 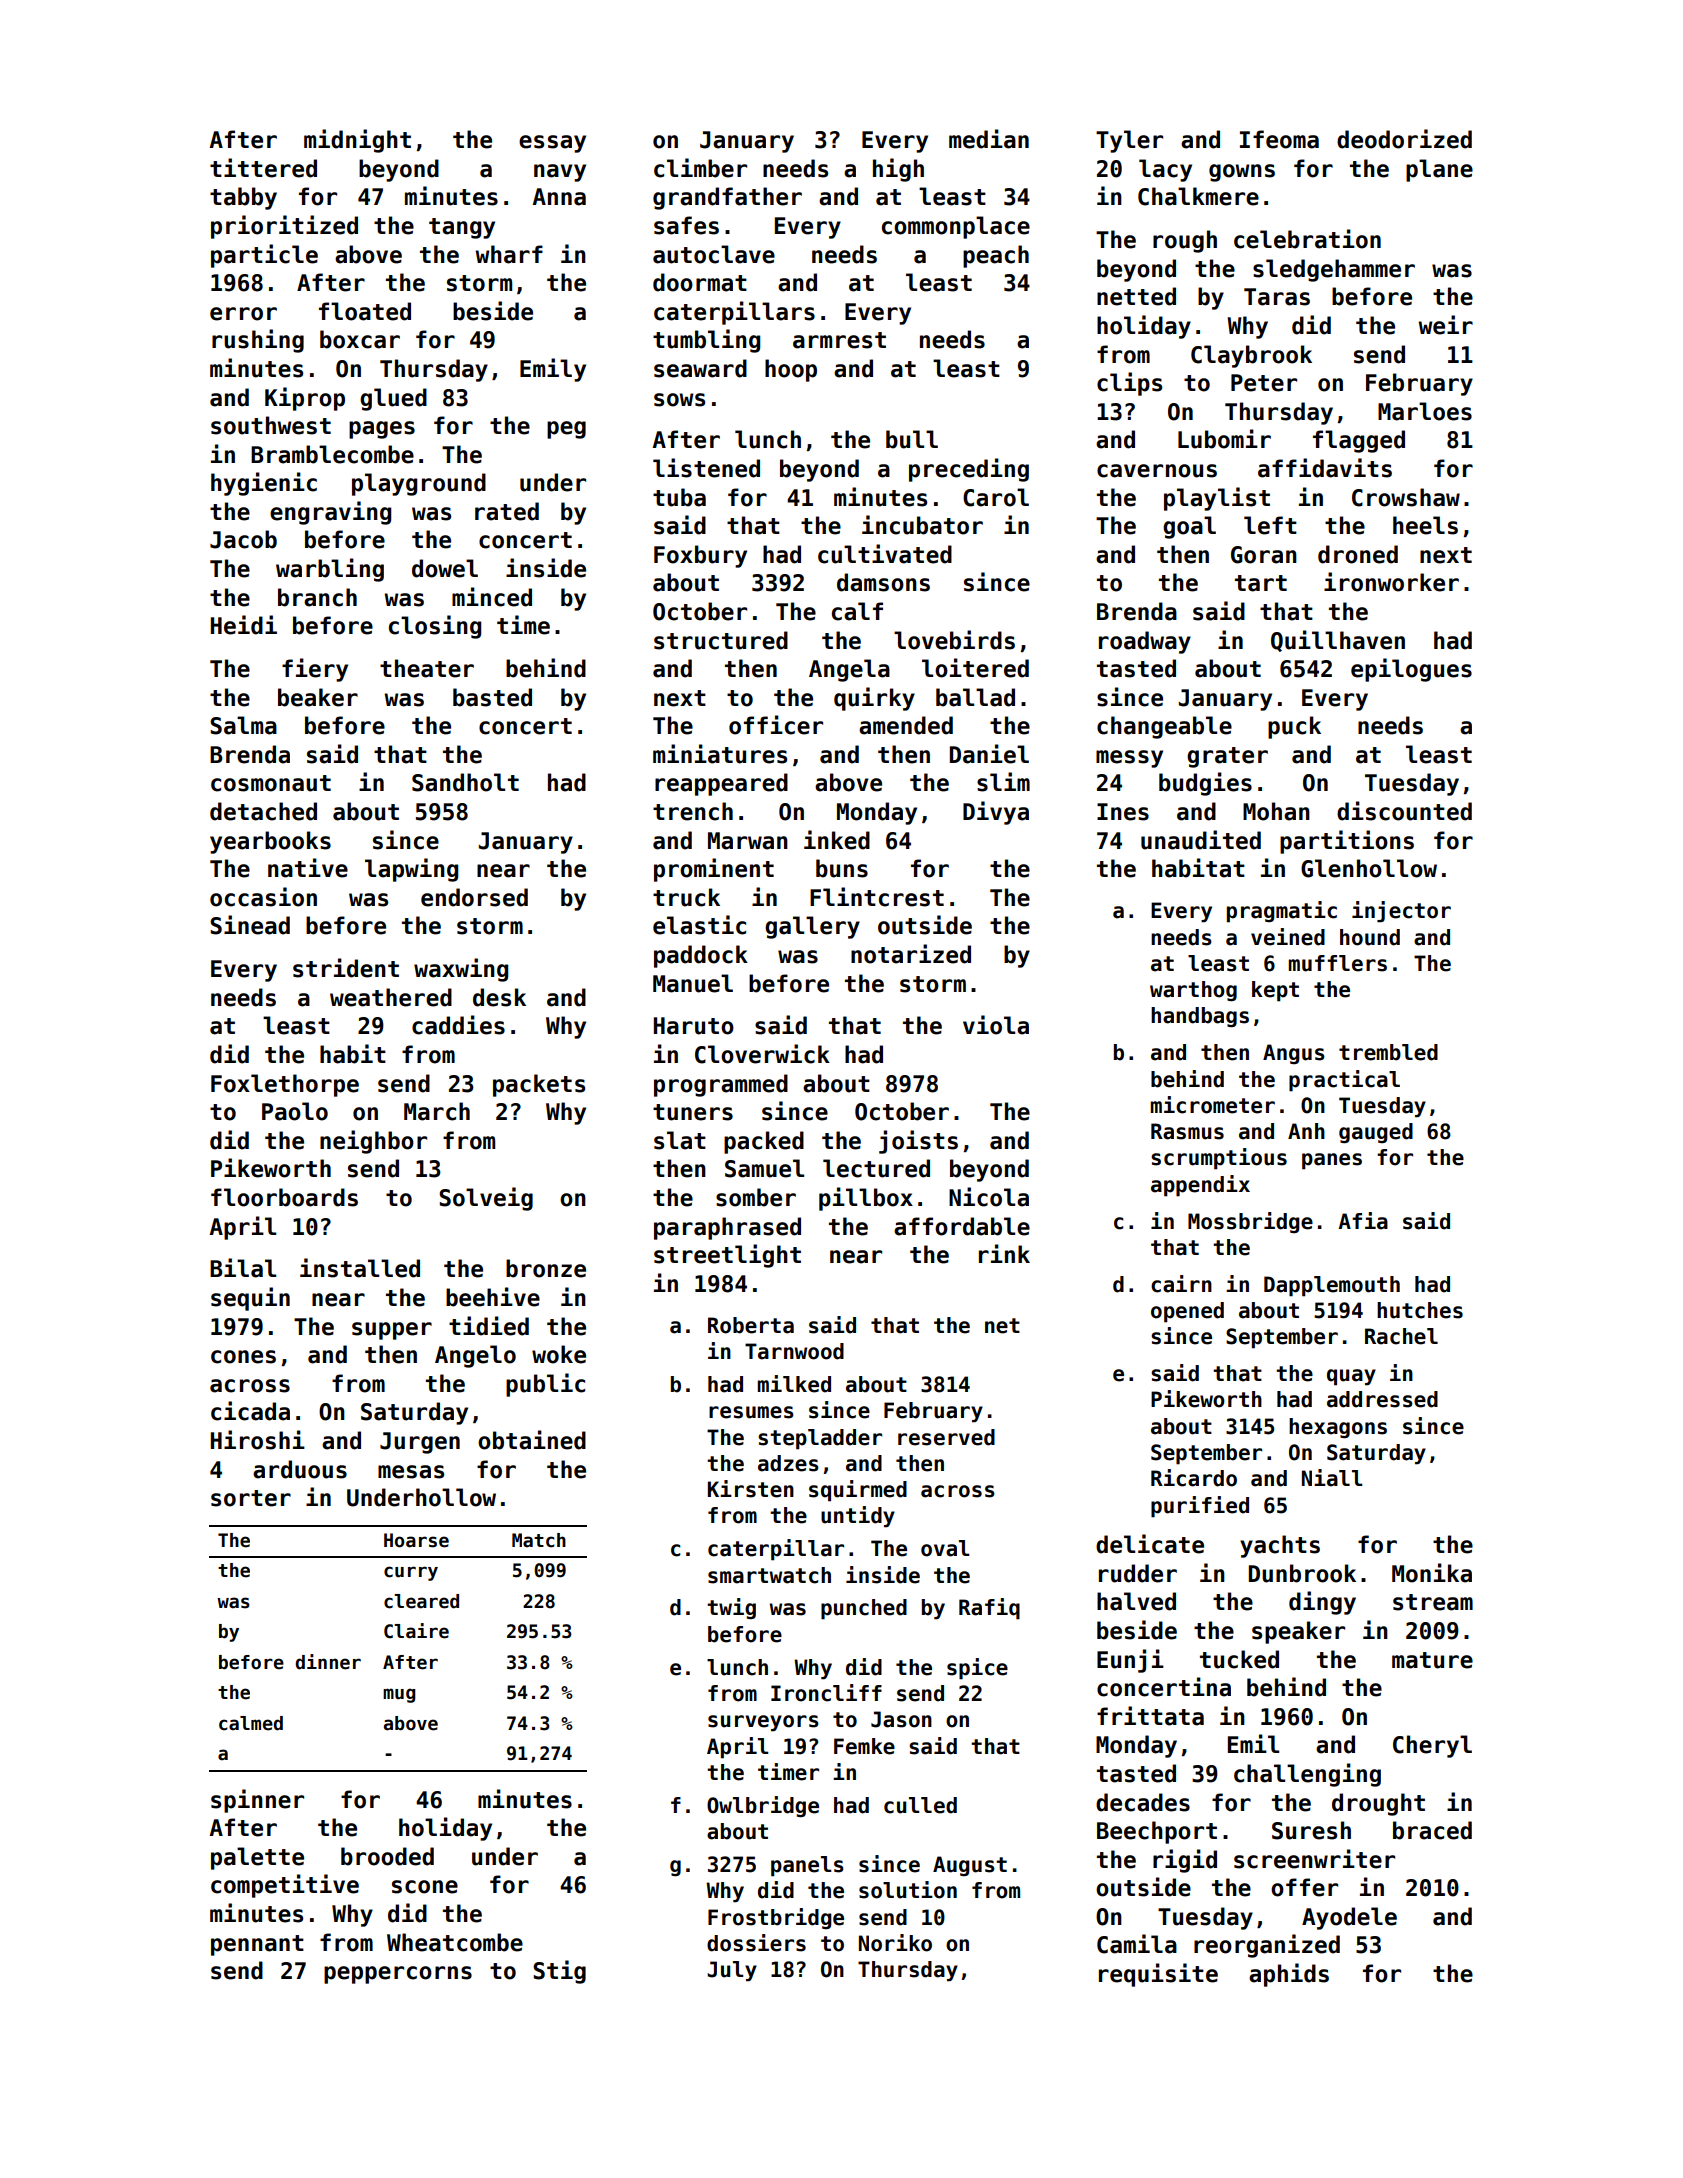 I want to click on Stig, so click(x=559, y=1972).
